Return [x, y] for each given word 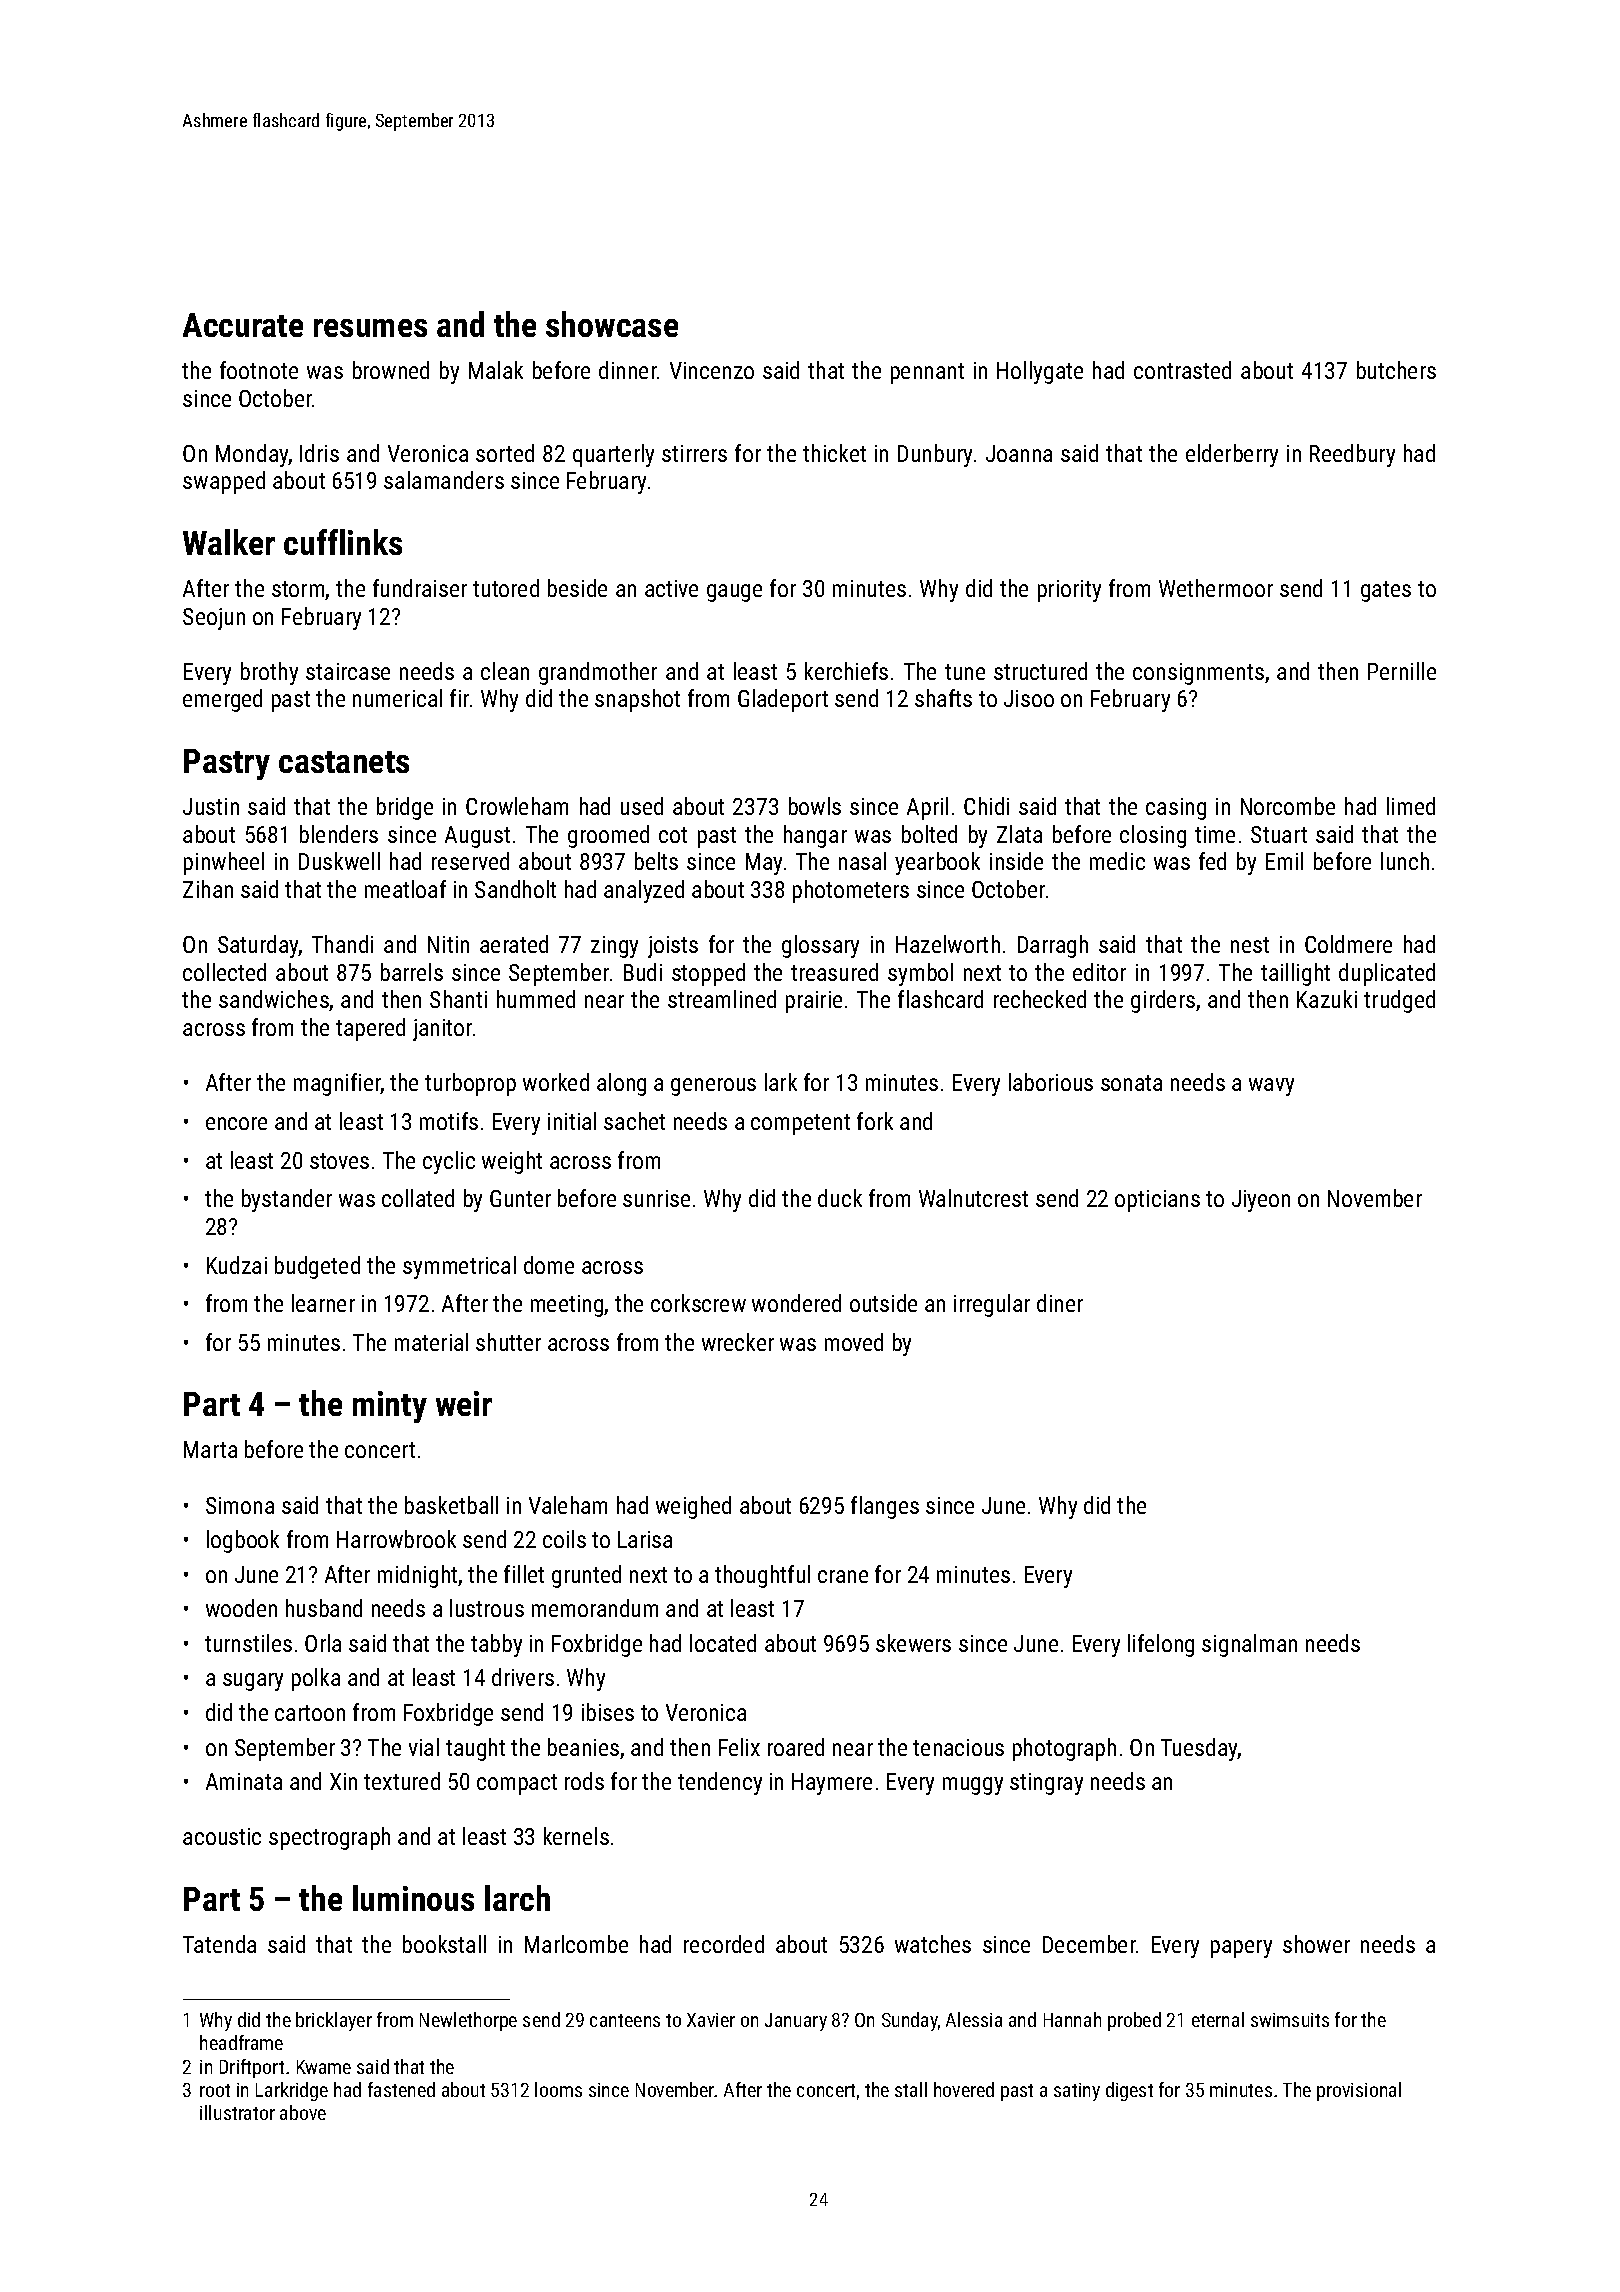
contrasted [1182, 370]
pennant [927, 373]
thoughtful [762, 1576]
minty [390, 1407]
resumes [370, 328]
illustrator [237, 2112]
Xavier [711, 2020]
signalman [1249, 1645]
